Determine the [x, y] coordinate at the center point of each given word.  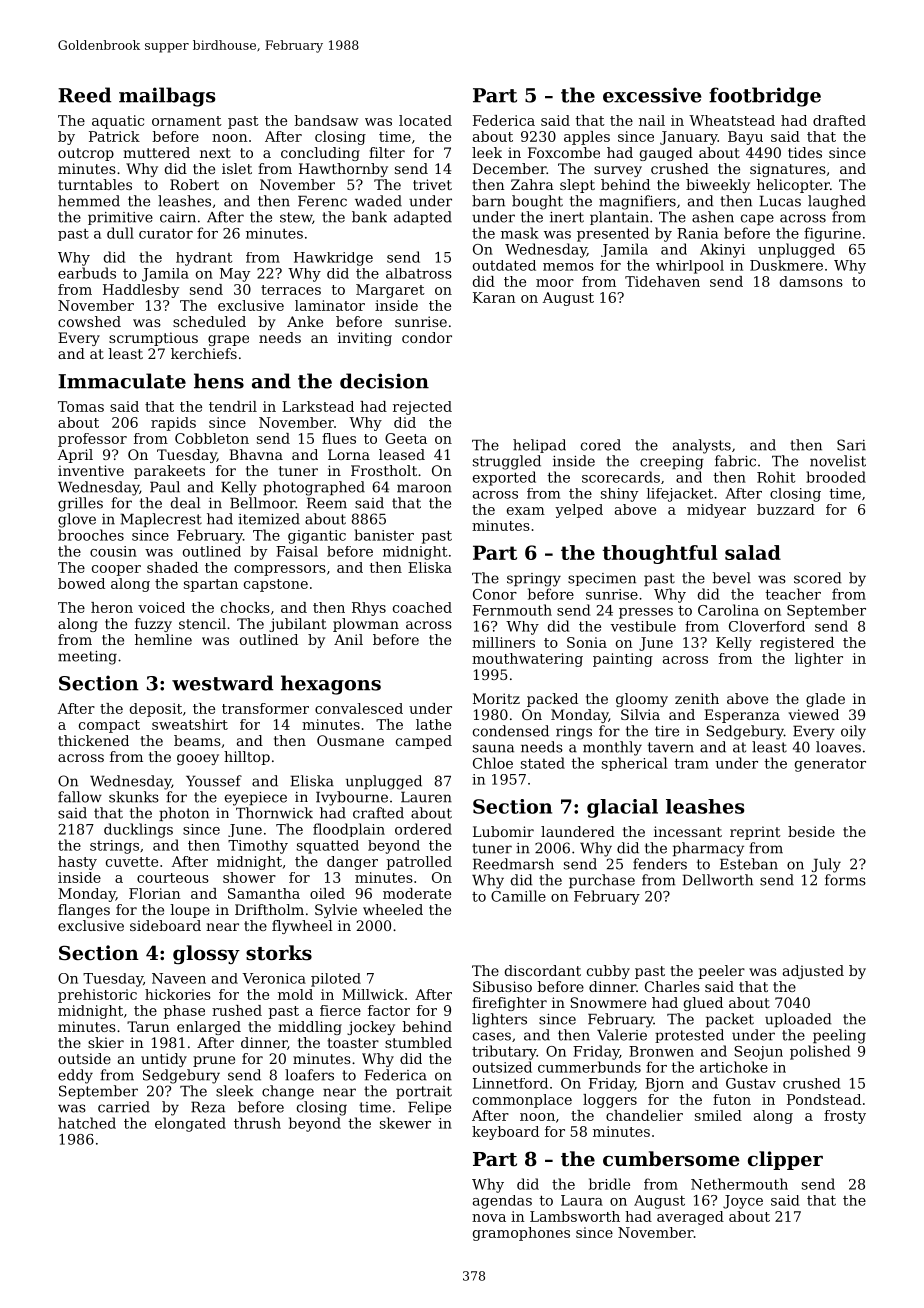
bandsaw [326, 120]
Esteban [749, 864]
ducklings [138, 830]
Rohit [776, 477]
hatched [87, 1123]
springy [534, 580]
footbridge [765, 97]
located [425, 120]
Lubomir [503, 831]
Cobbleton [212, 438]
